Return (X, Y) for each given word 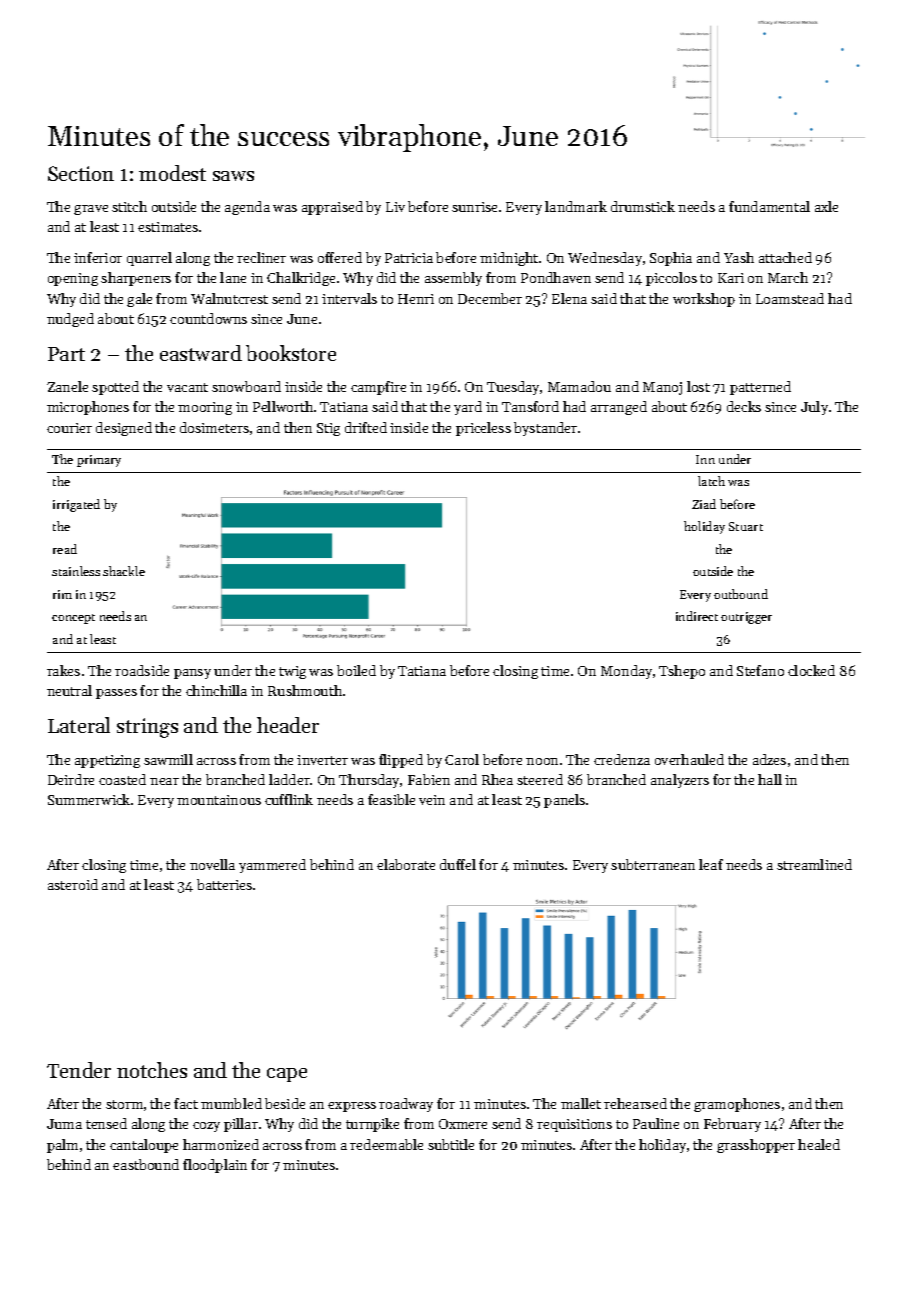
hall (770, 779)
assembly (453, 279)
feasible (391, 799)
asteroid (73, 884)
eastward (201, 353)
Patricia (409, 258)
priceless (483, 429)
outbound (741, 594)
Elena (569, 298)
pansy (192, 674)
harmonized (221, 1144)
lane (233, 277)
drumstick (643, 206)
